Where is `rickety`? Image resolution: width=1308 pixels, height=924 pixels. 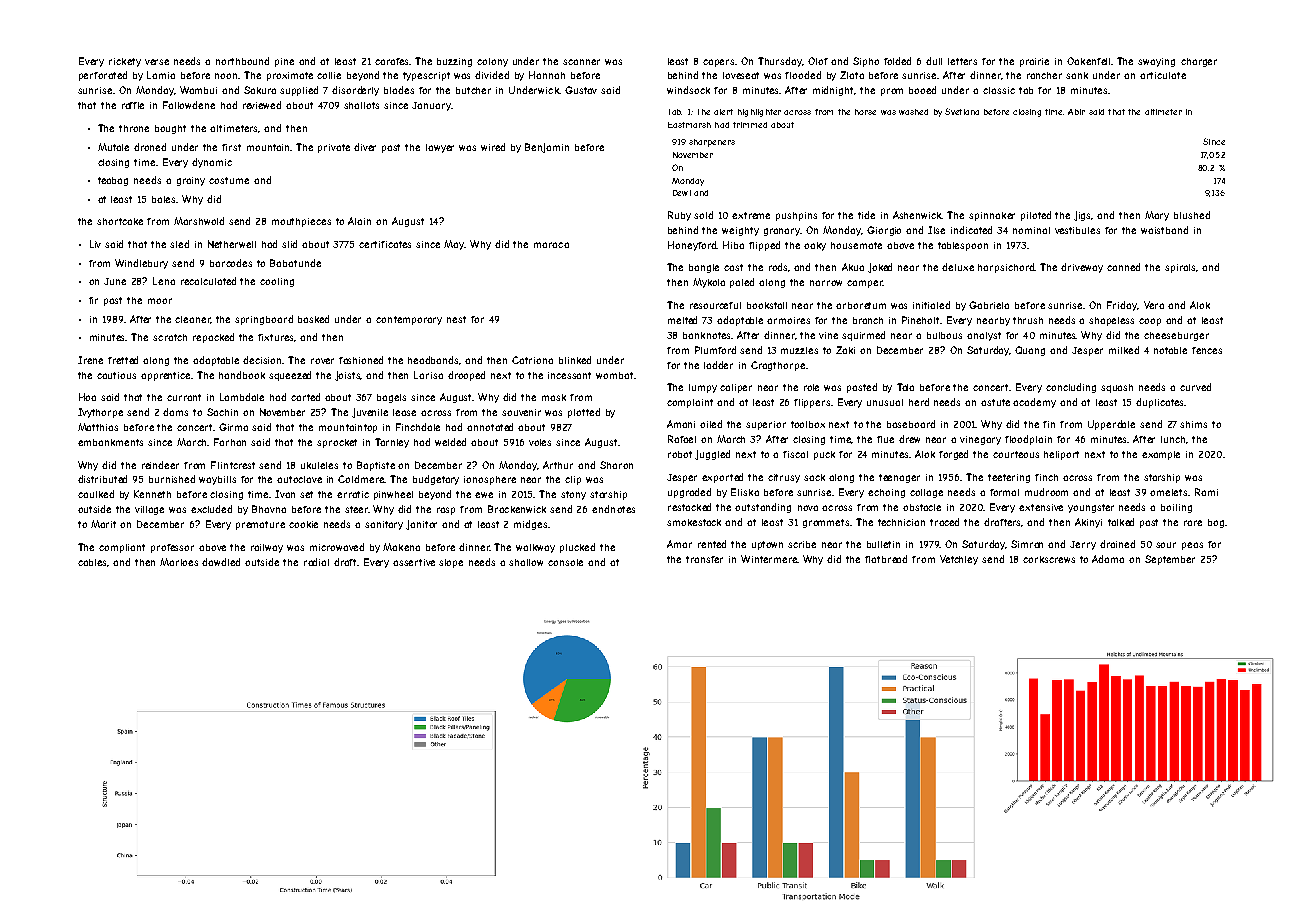 rickety is located at coordinates (125, 62).
